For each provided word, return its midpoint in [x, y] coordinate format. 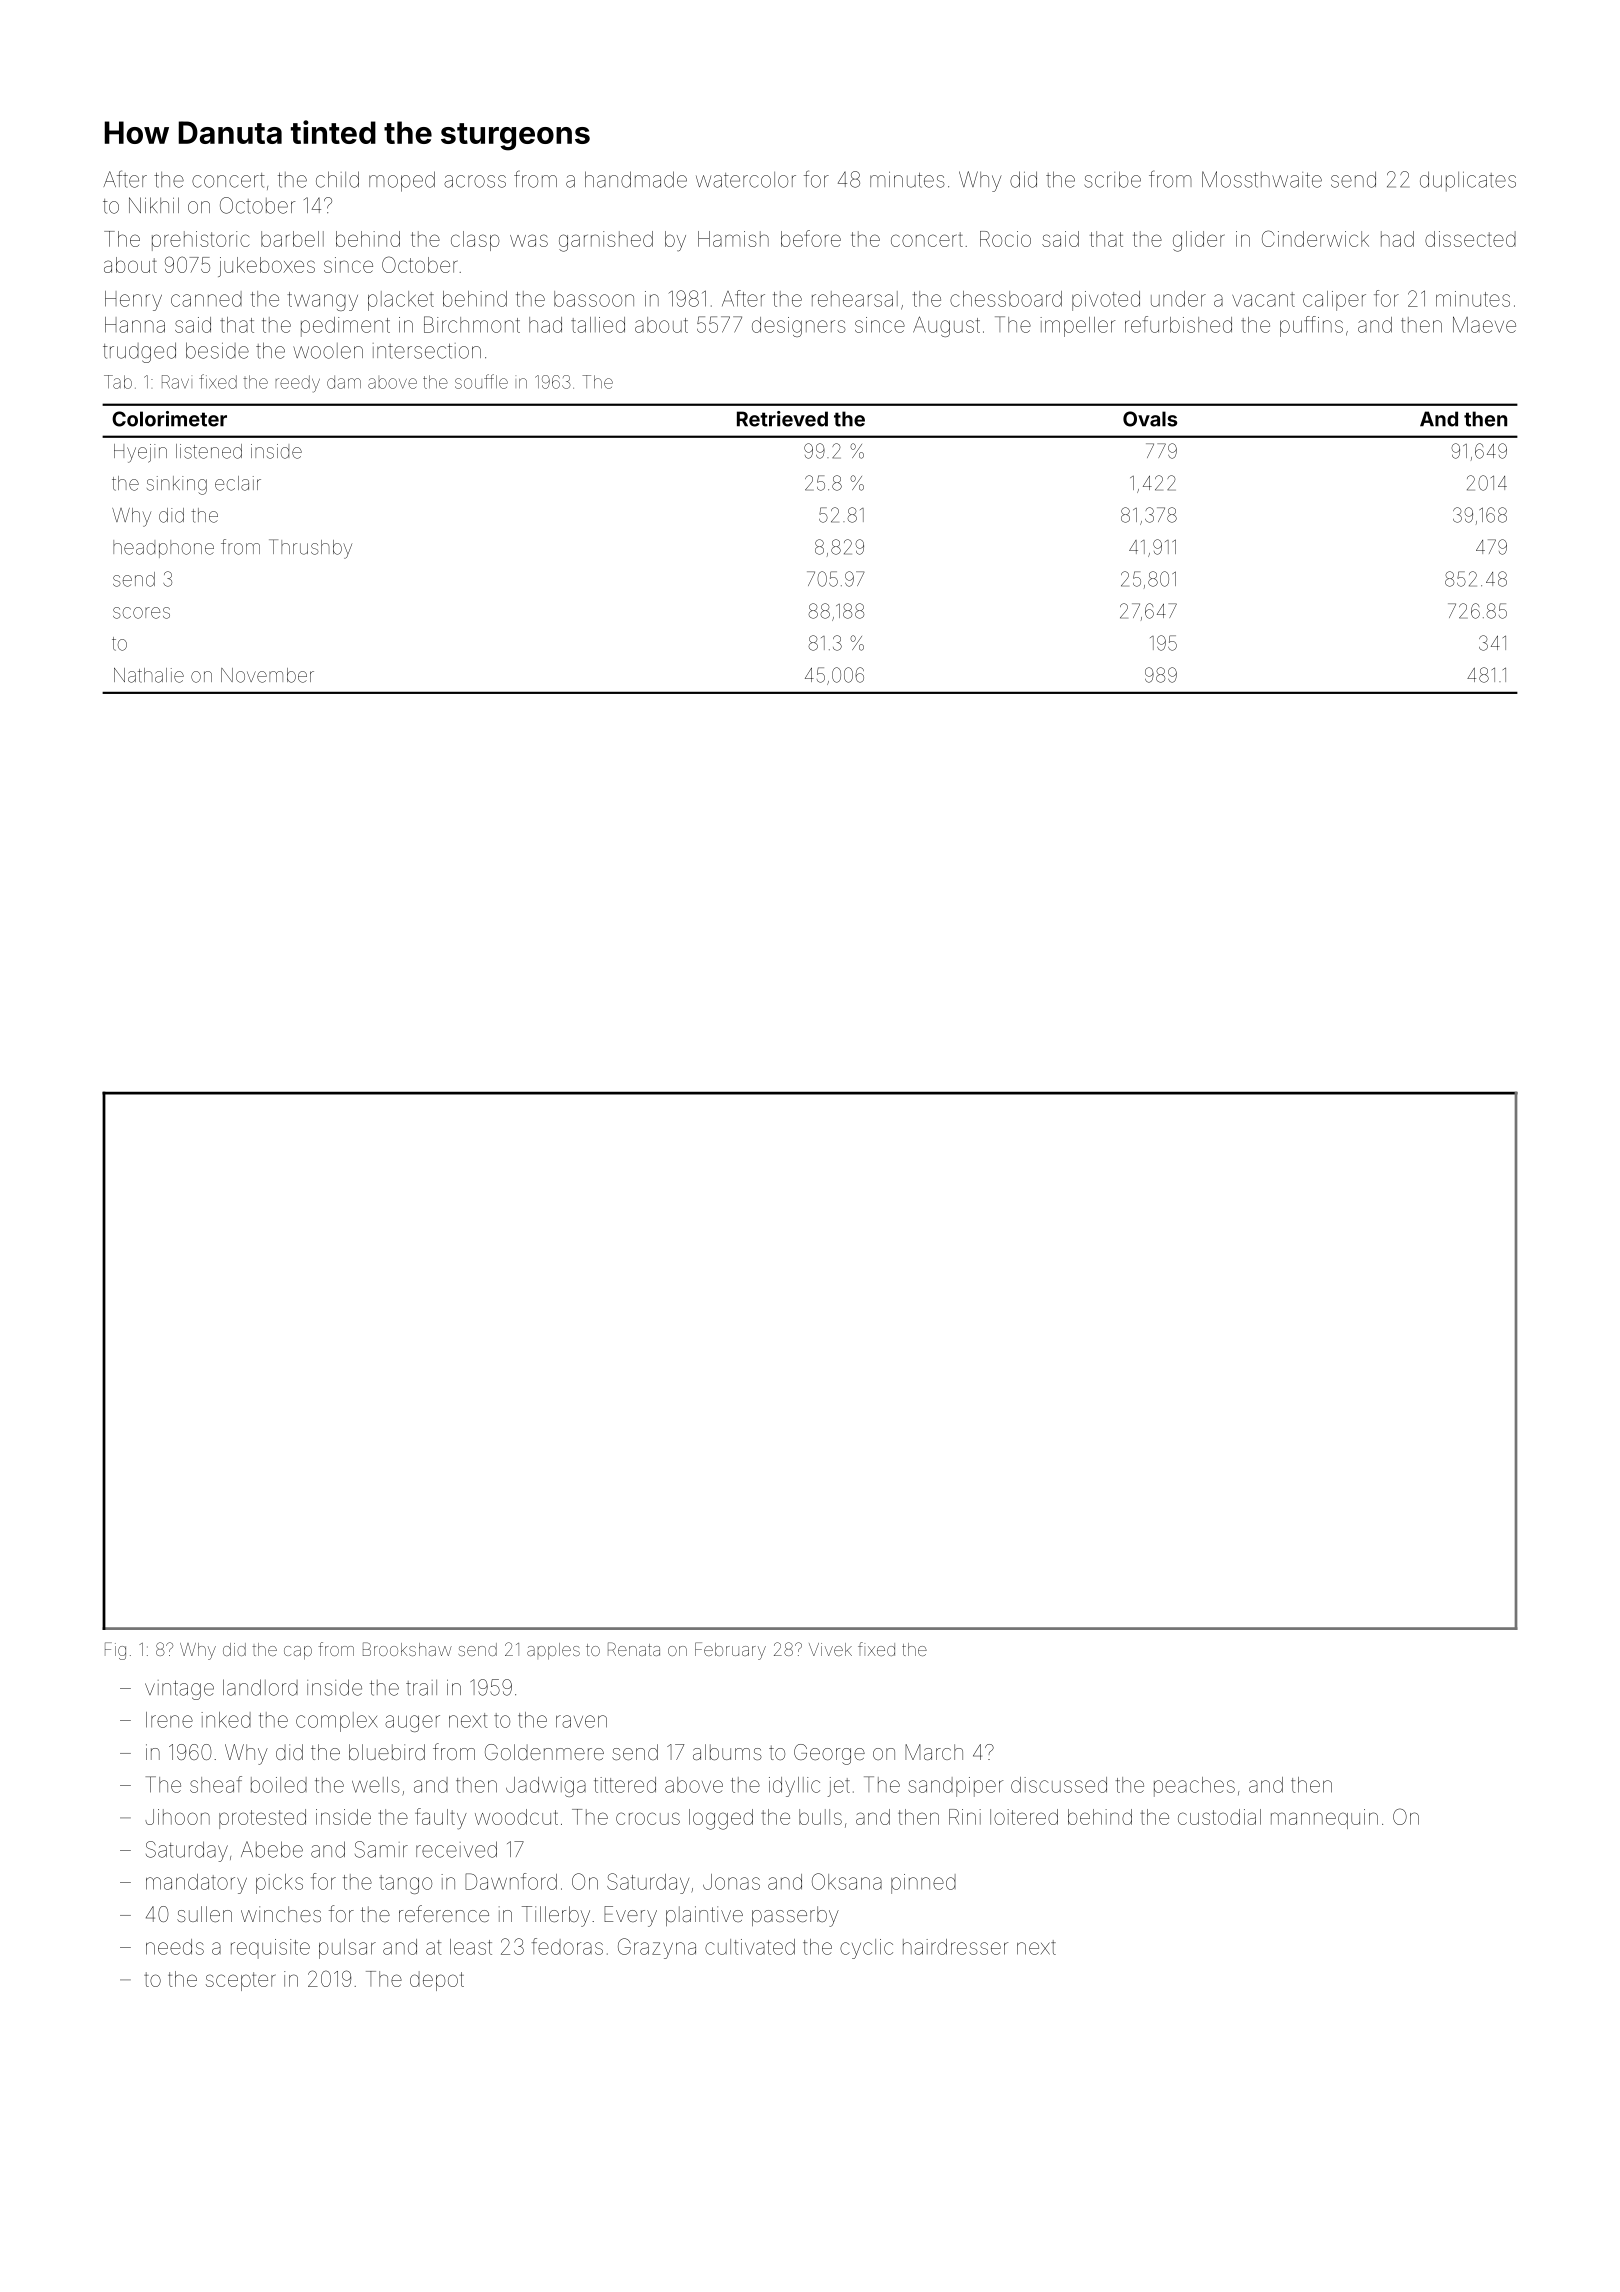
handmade [636, 179]
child [337, 179]
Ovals [1150, 419]
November [267, 675]
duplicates [1468, 181]
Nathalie [149, 675]
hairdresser [955, 1947]
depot [437, 1981]
